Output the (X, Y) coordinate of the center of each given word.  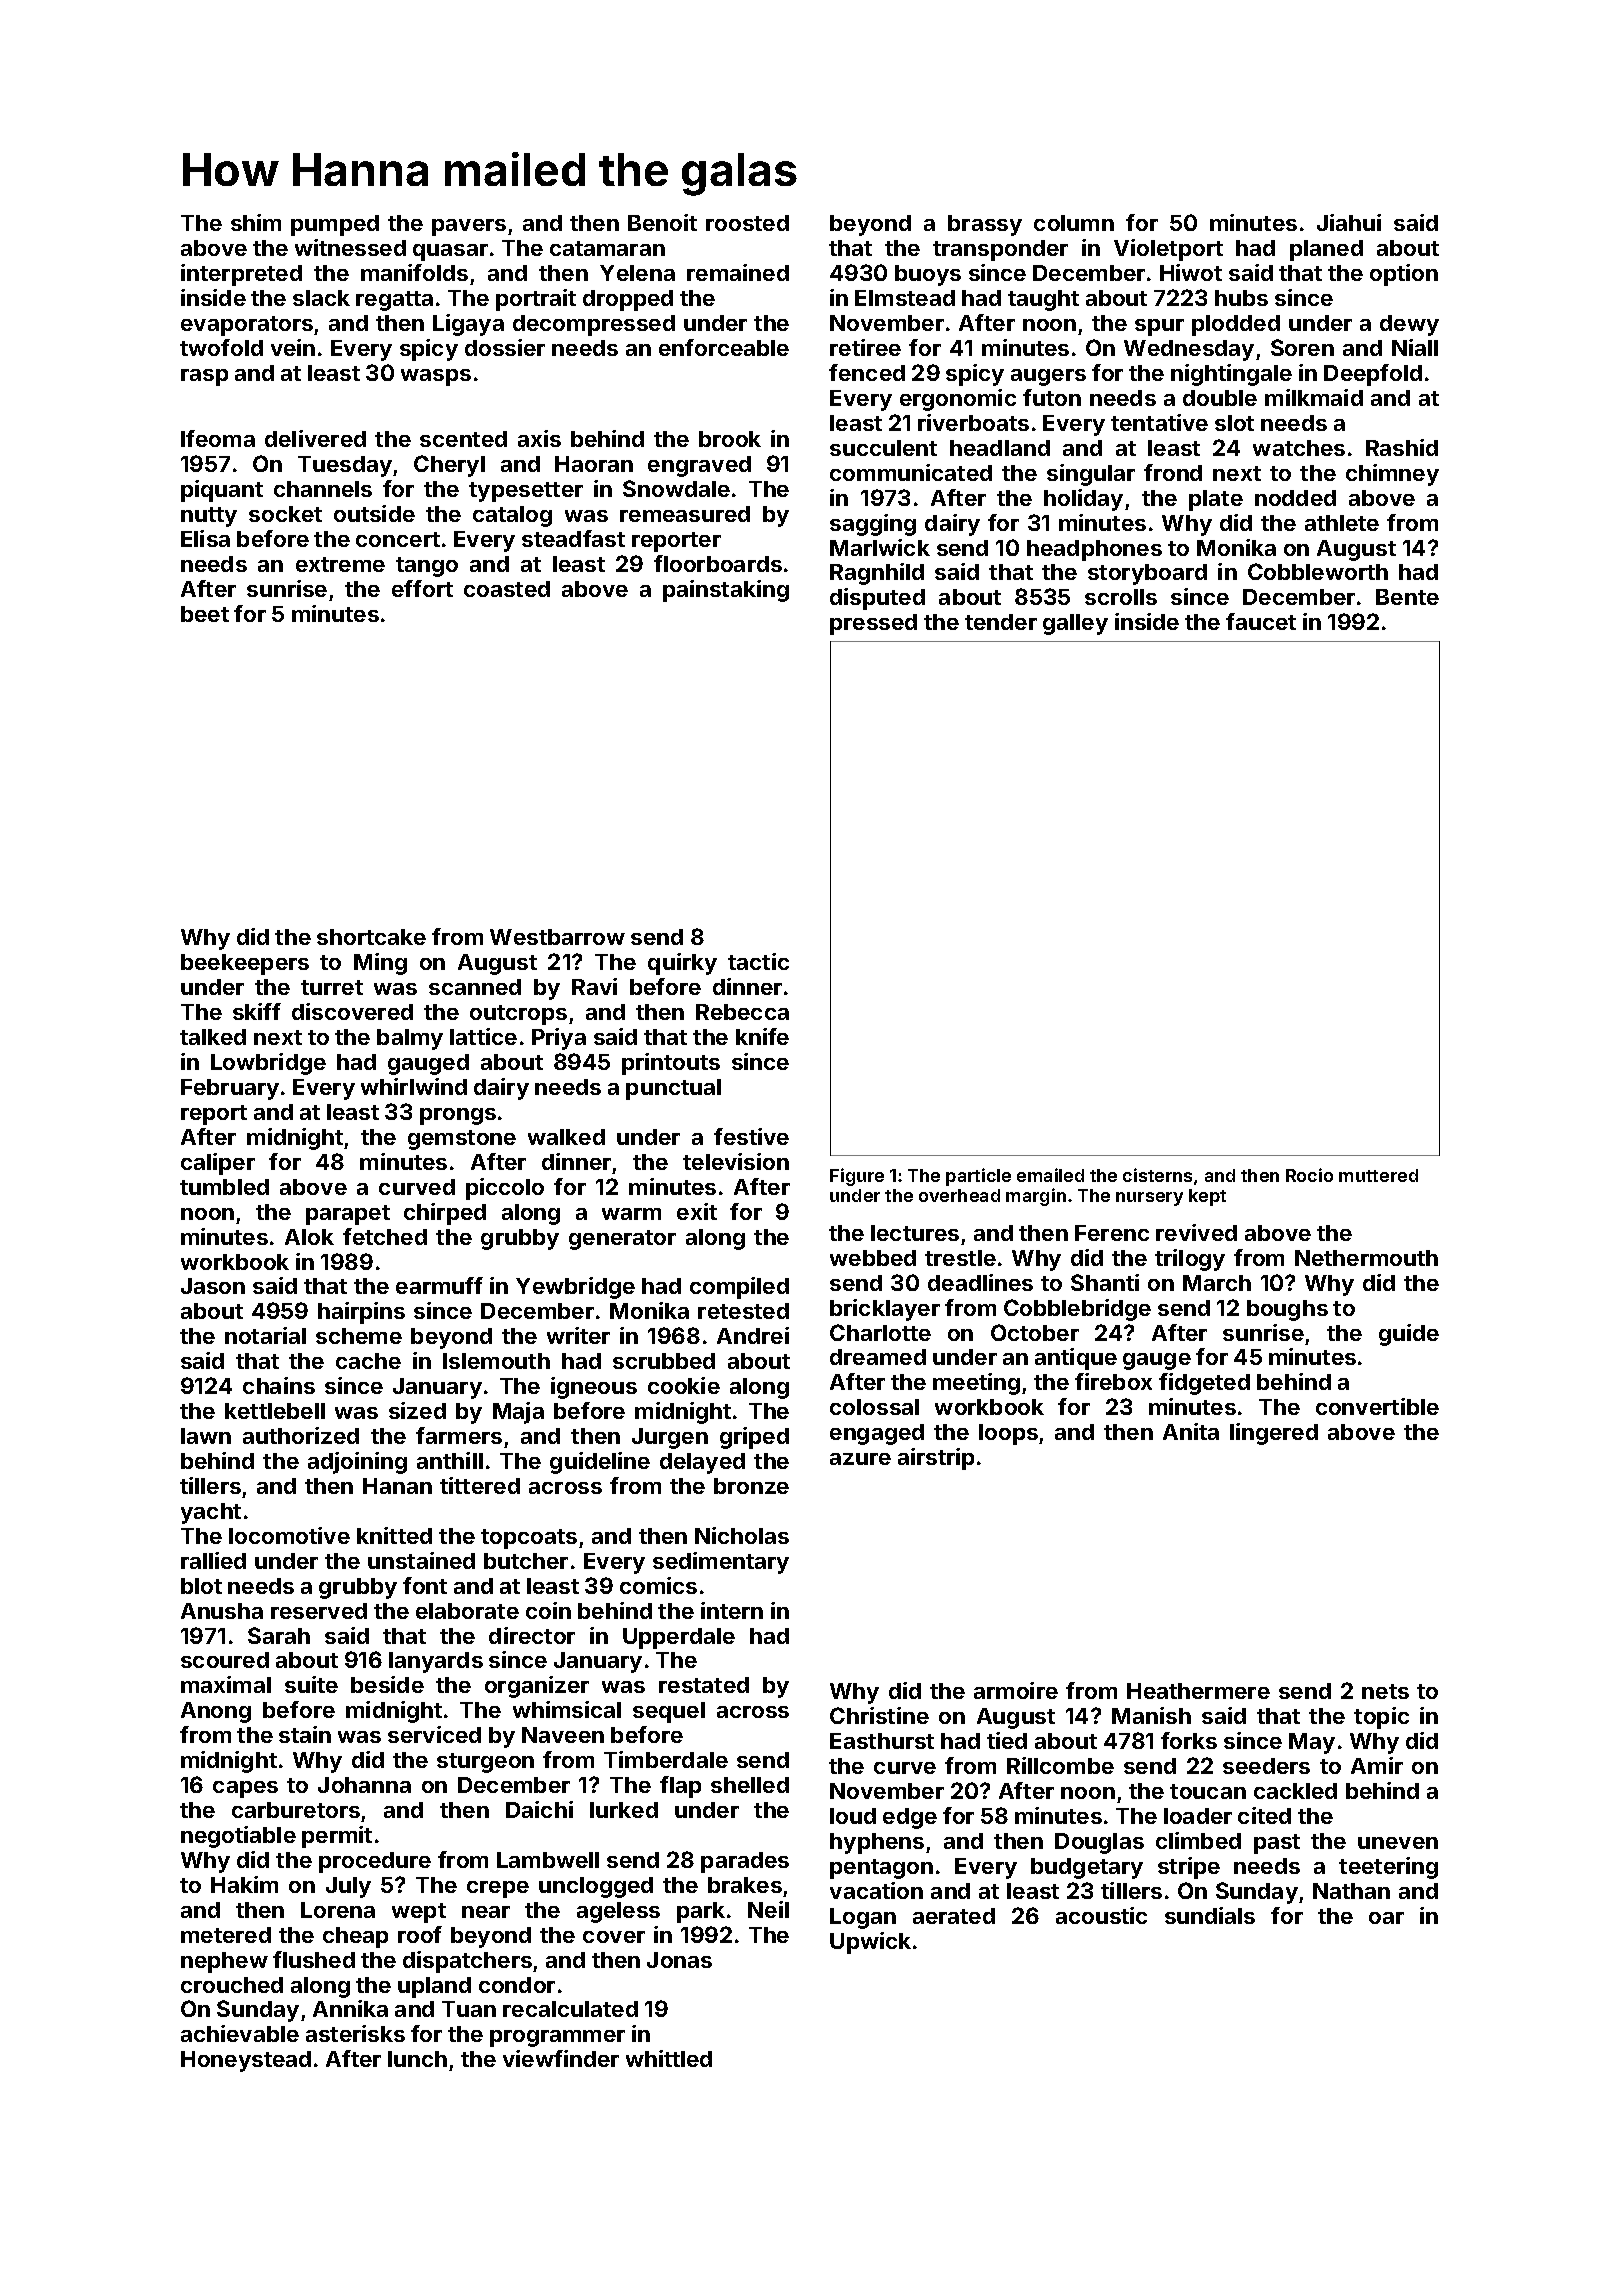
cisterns (1157, 1175)
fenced (867, 372)
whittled (669, 2058)
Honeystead (246, 2061)
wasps (436, 377)
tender (1001, 622)
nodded (1295, 498)
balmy (410, 1039)
